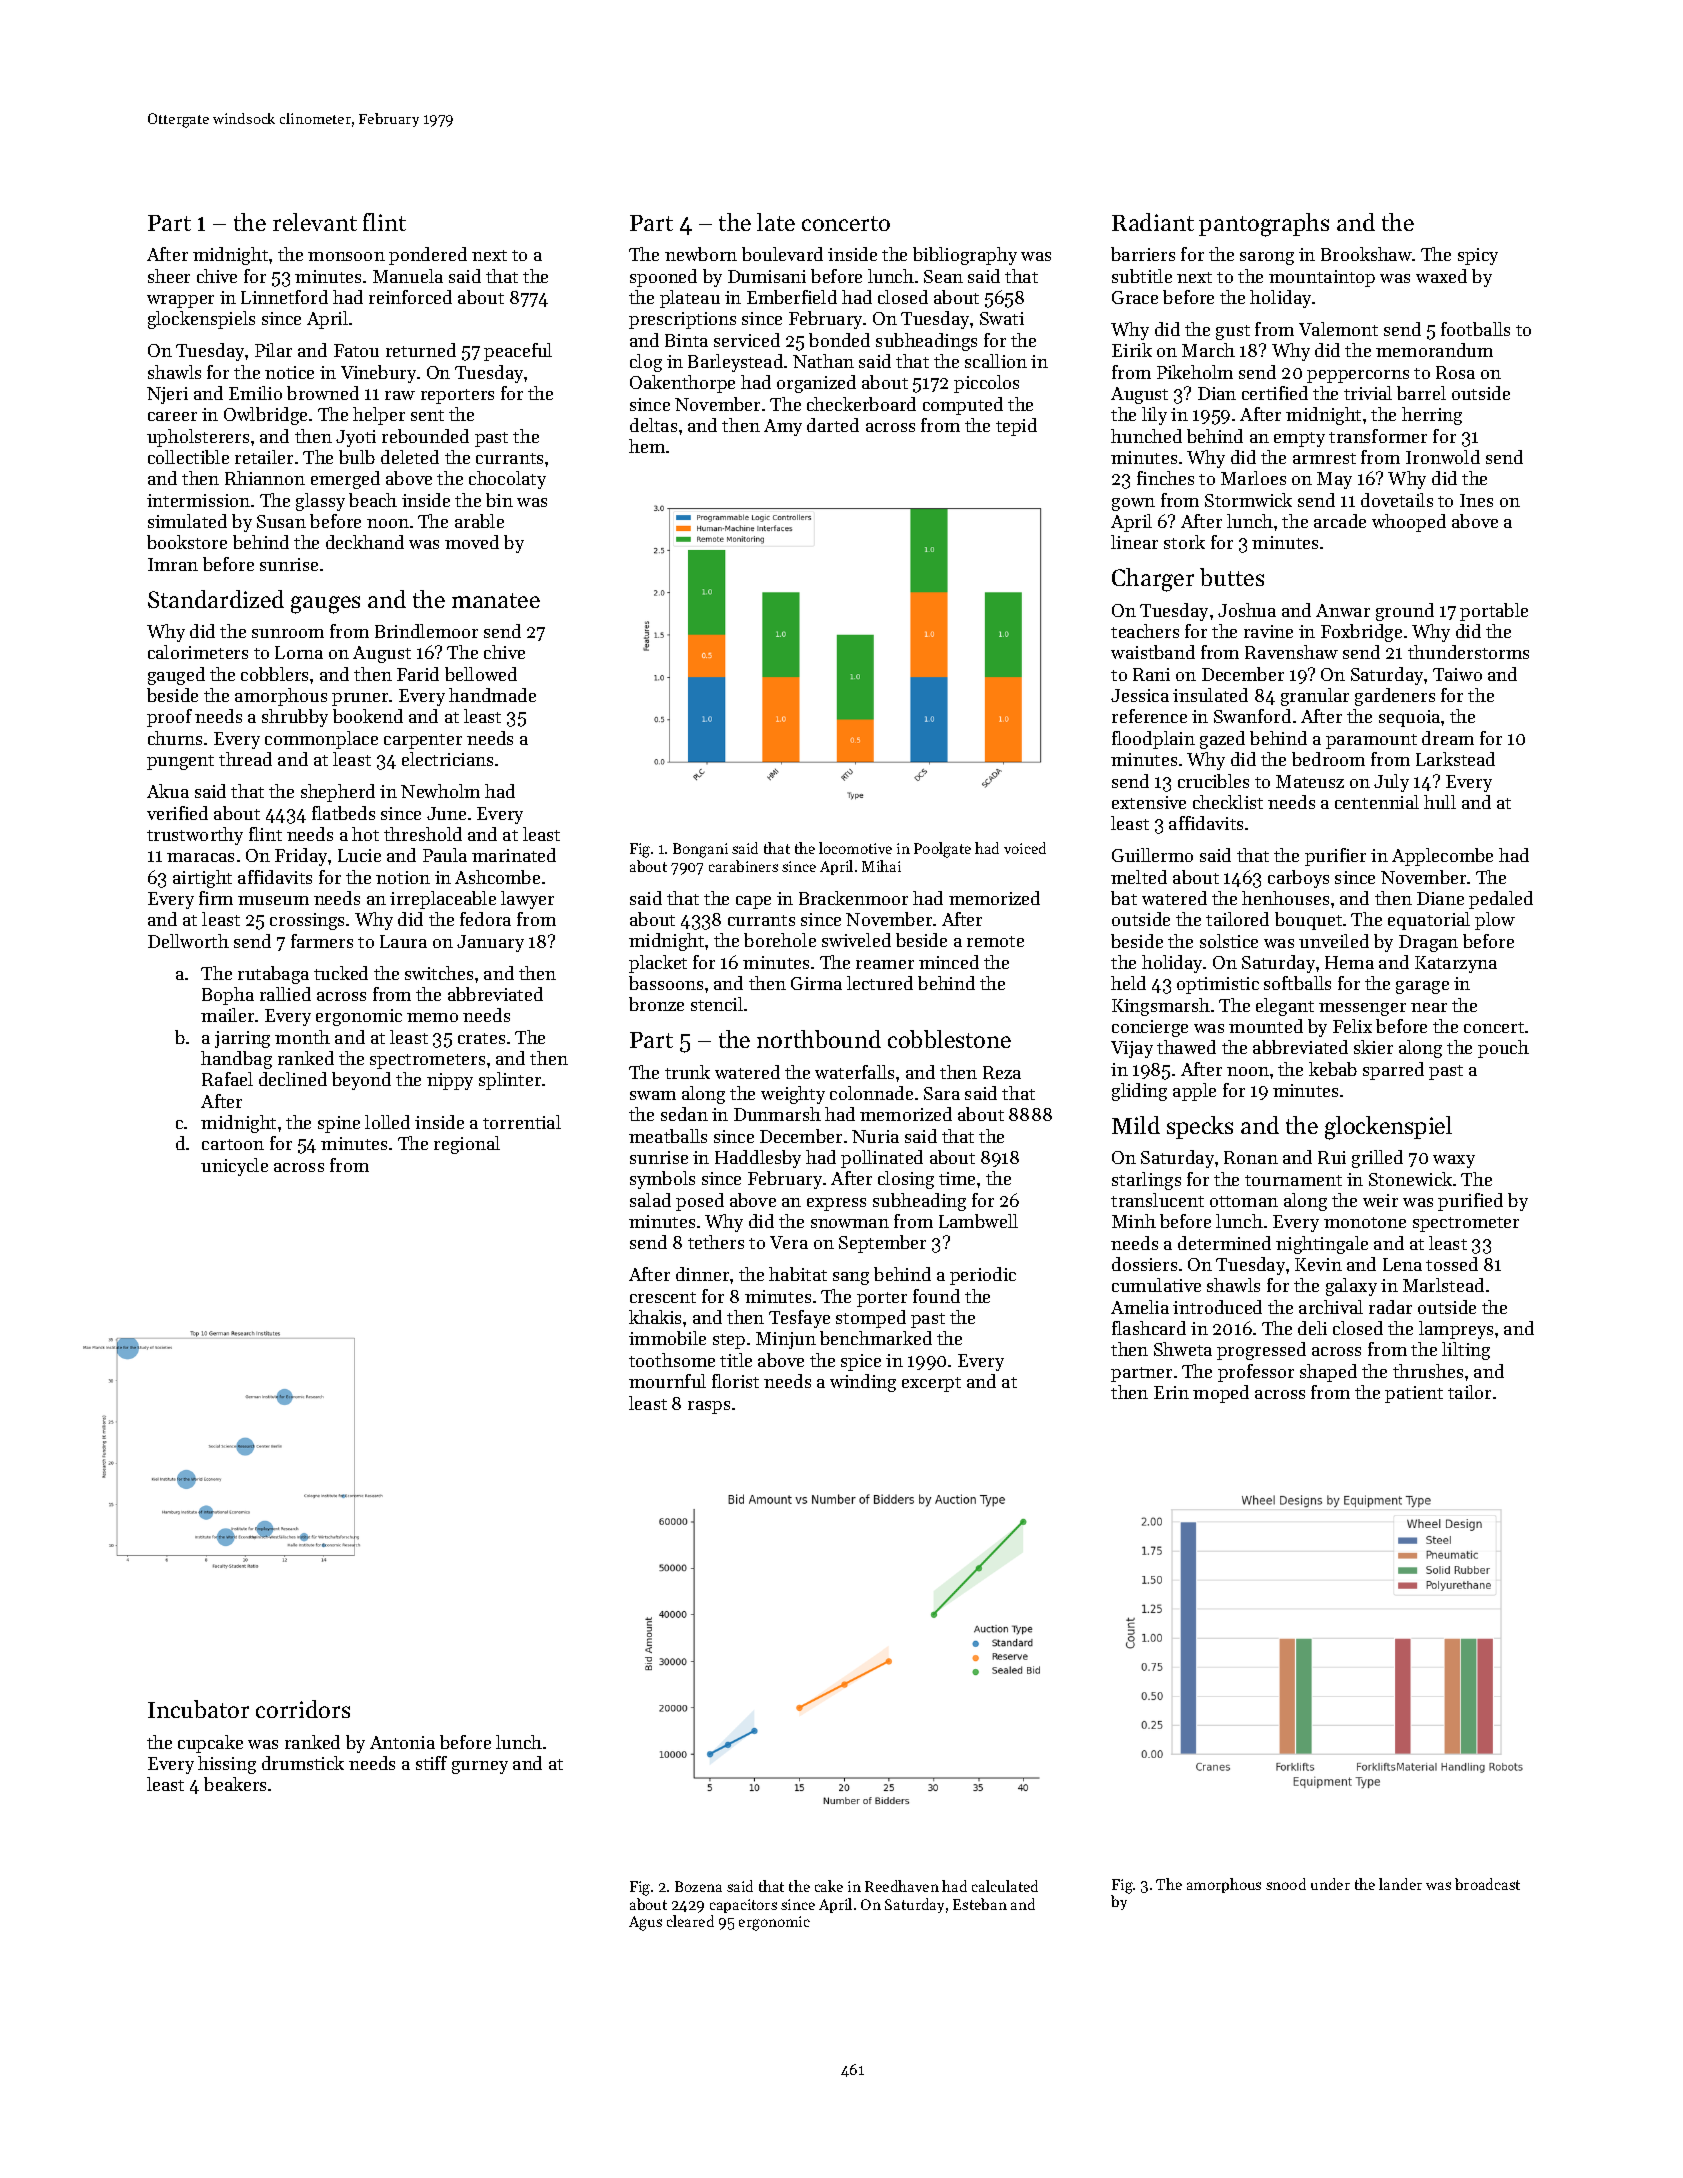  I want to click on peaceful, so click(518, 352).
